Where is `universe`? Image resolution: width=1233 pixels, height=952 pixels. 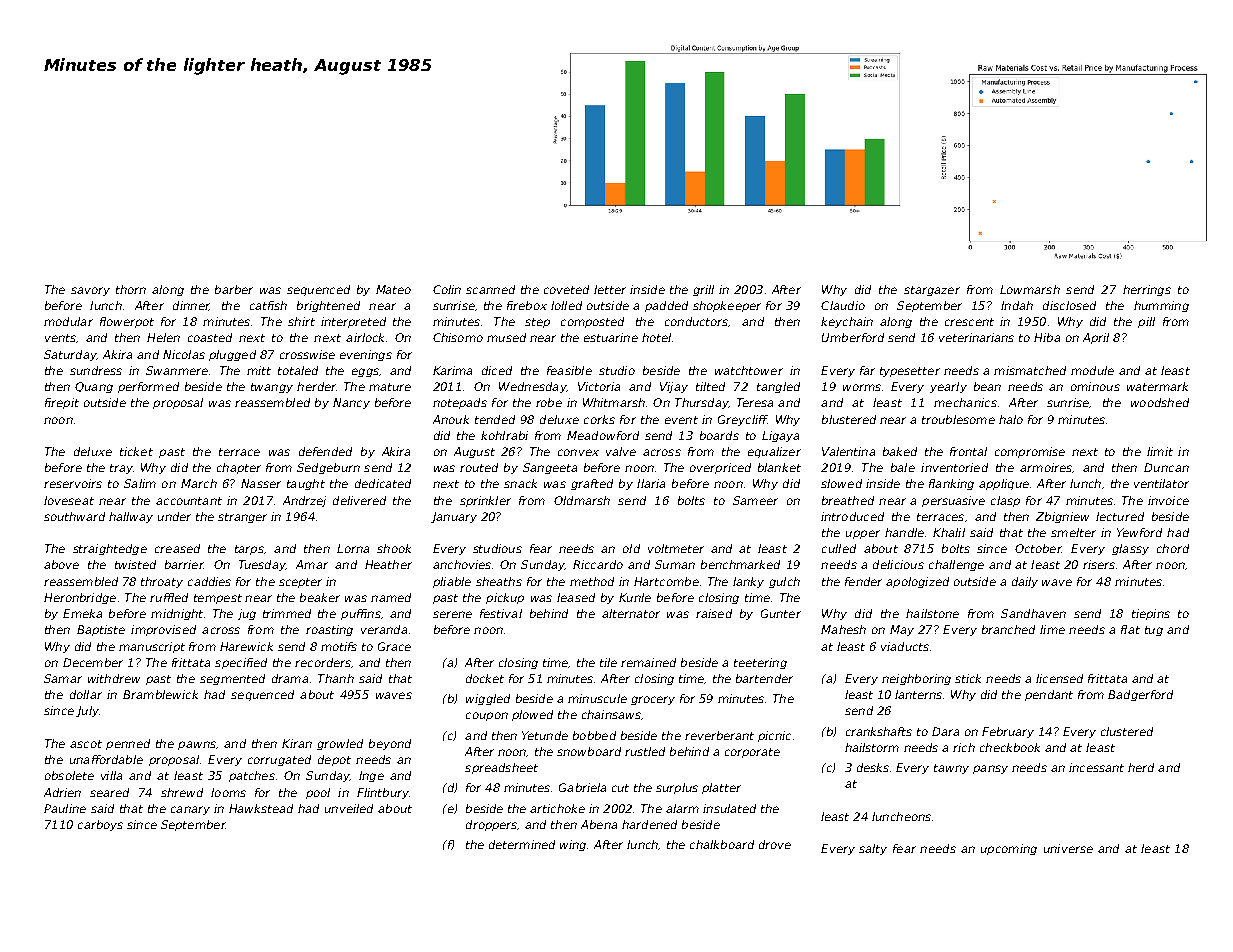 universe is located at coordinates (1068, 848).
